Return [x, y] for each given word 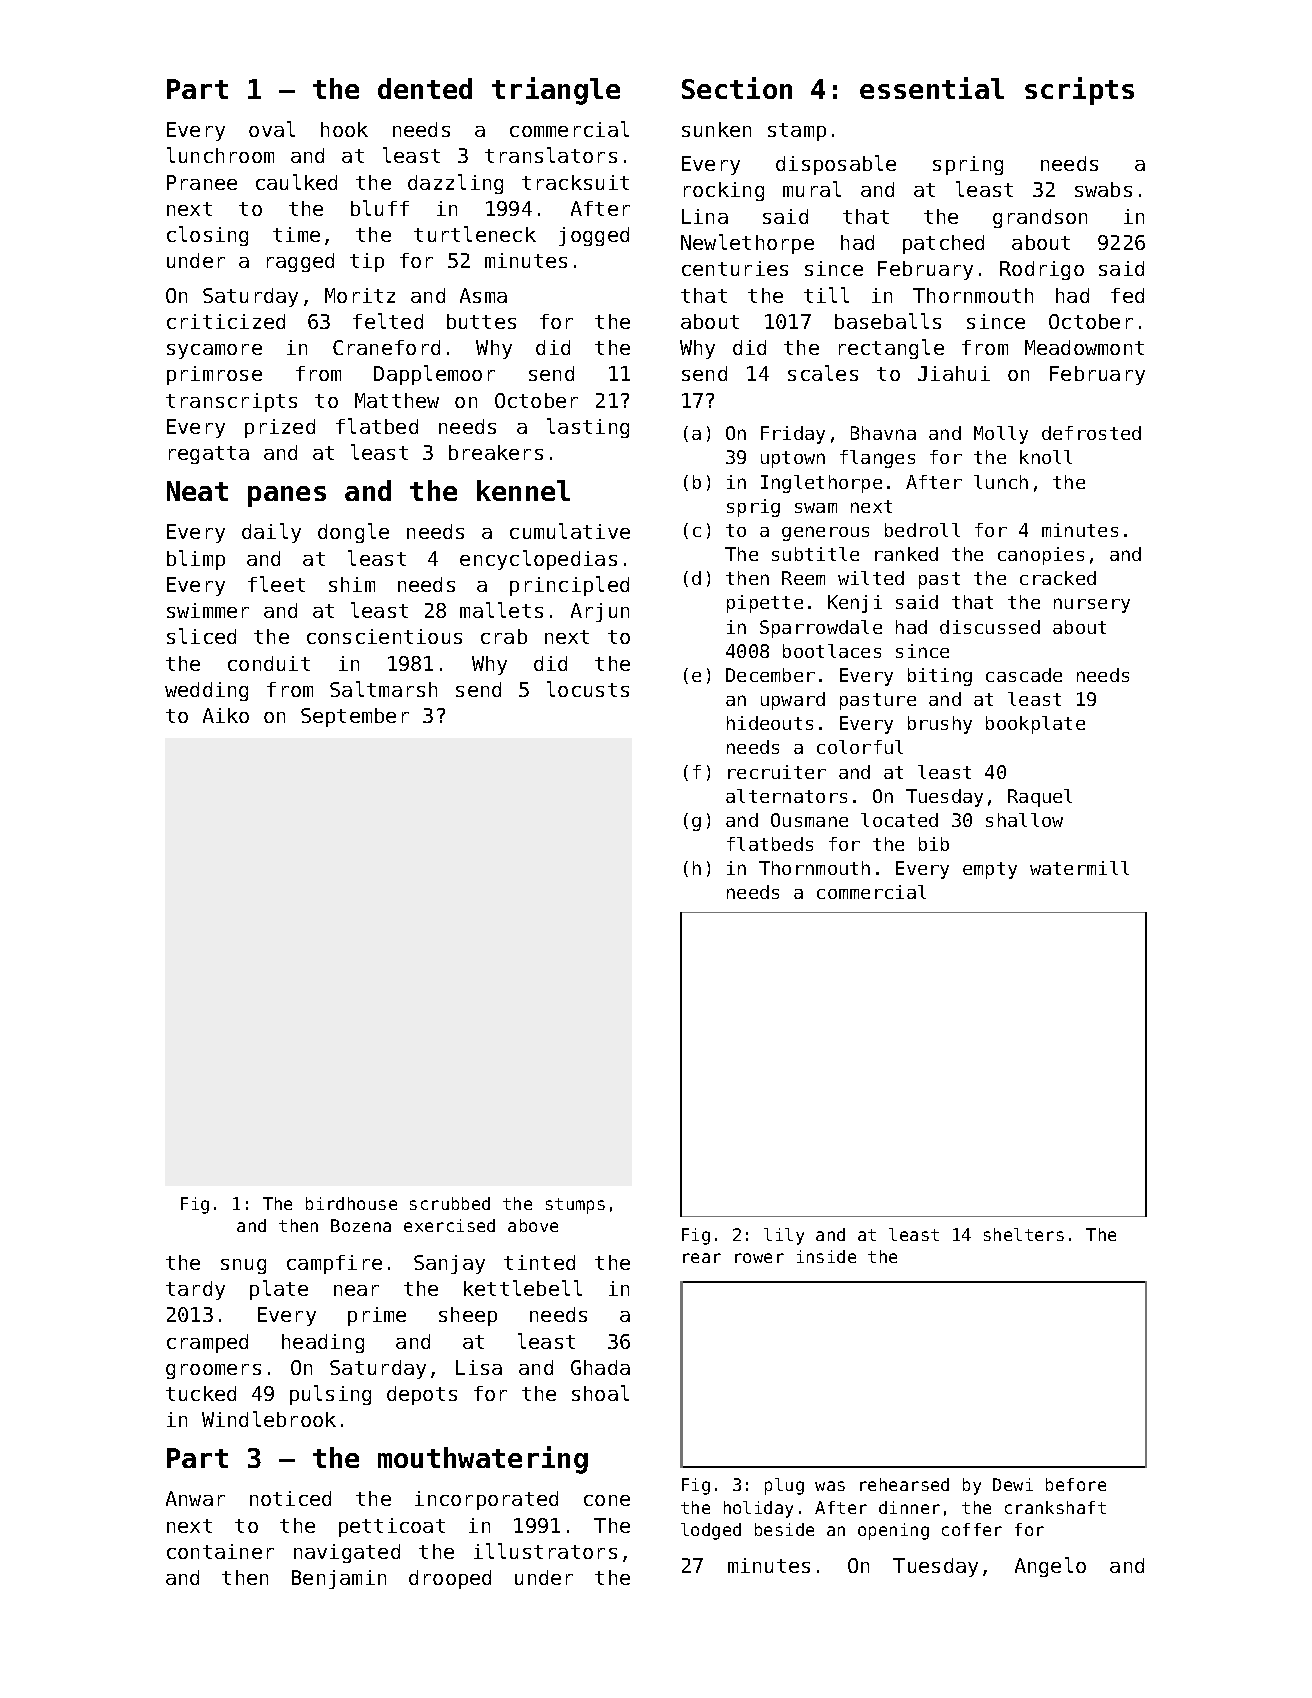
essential [932, 88]
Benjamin [339, 1579]
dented [425, 88]
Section [737, 88]
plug [784, 1486]
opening [893, 1531]
